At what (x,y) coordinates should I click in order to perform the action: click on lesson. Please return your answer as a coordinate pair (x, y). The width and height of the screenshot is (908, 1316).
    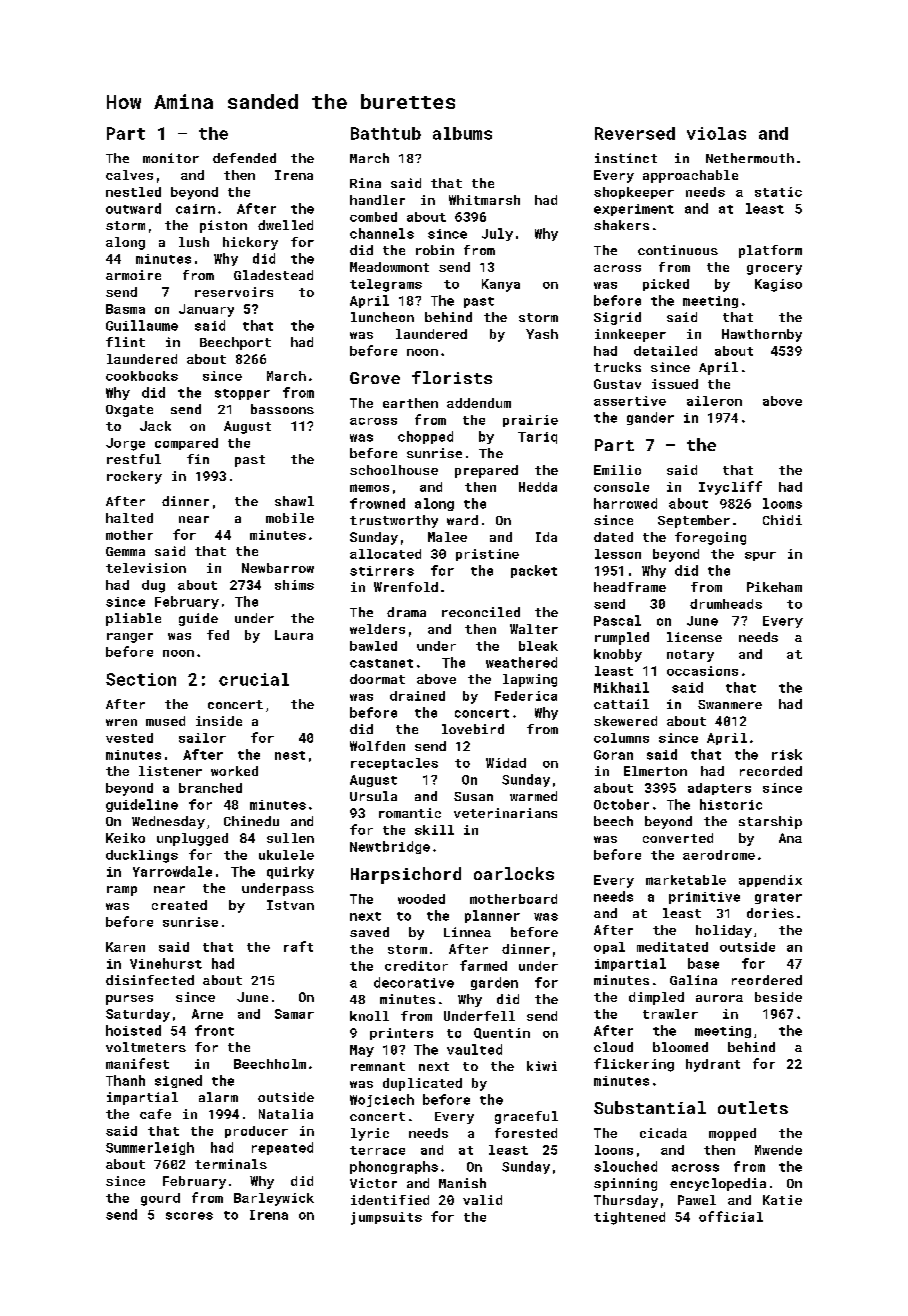
    Looking at the image, I should click on (618, 554).
